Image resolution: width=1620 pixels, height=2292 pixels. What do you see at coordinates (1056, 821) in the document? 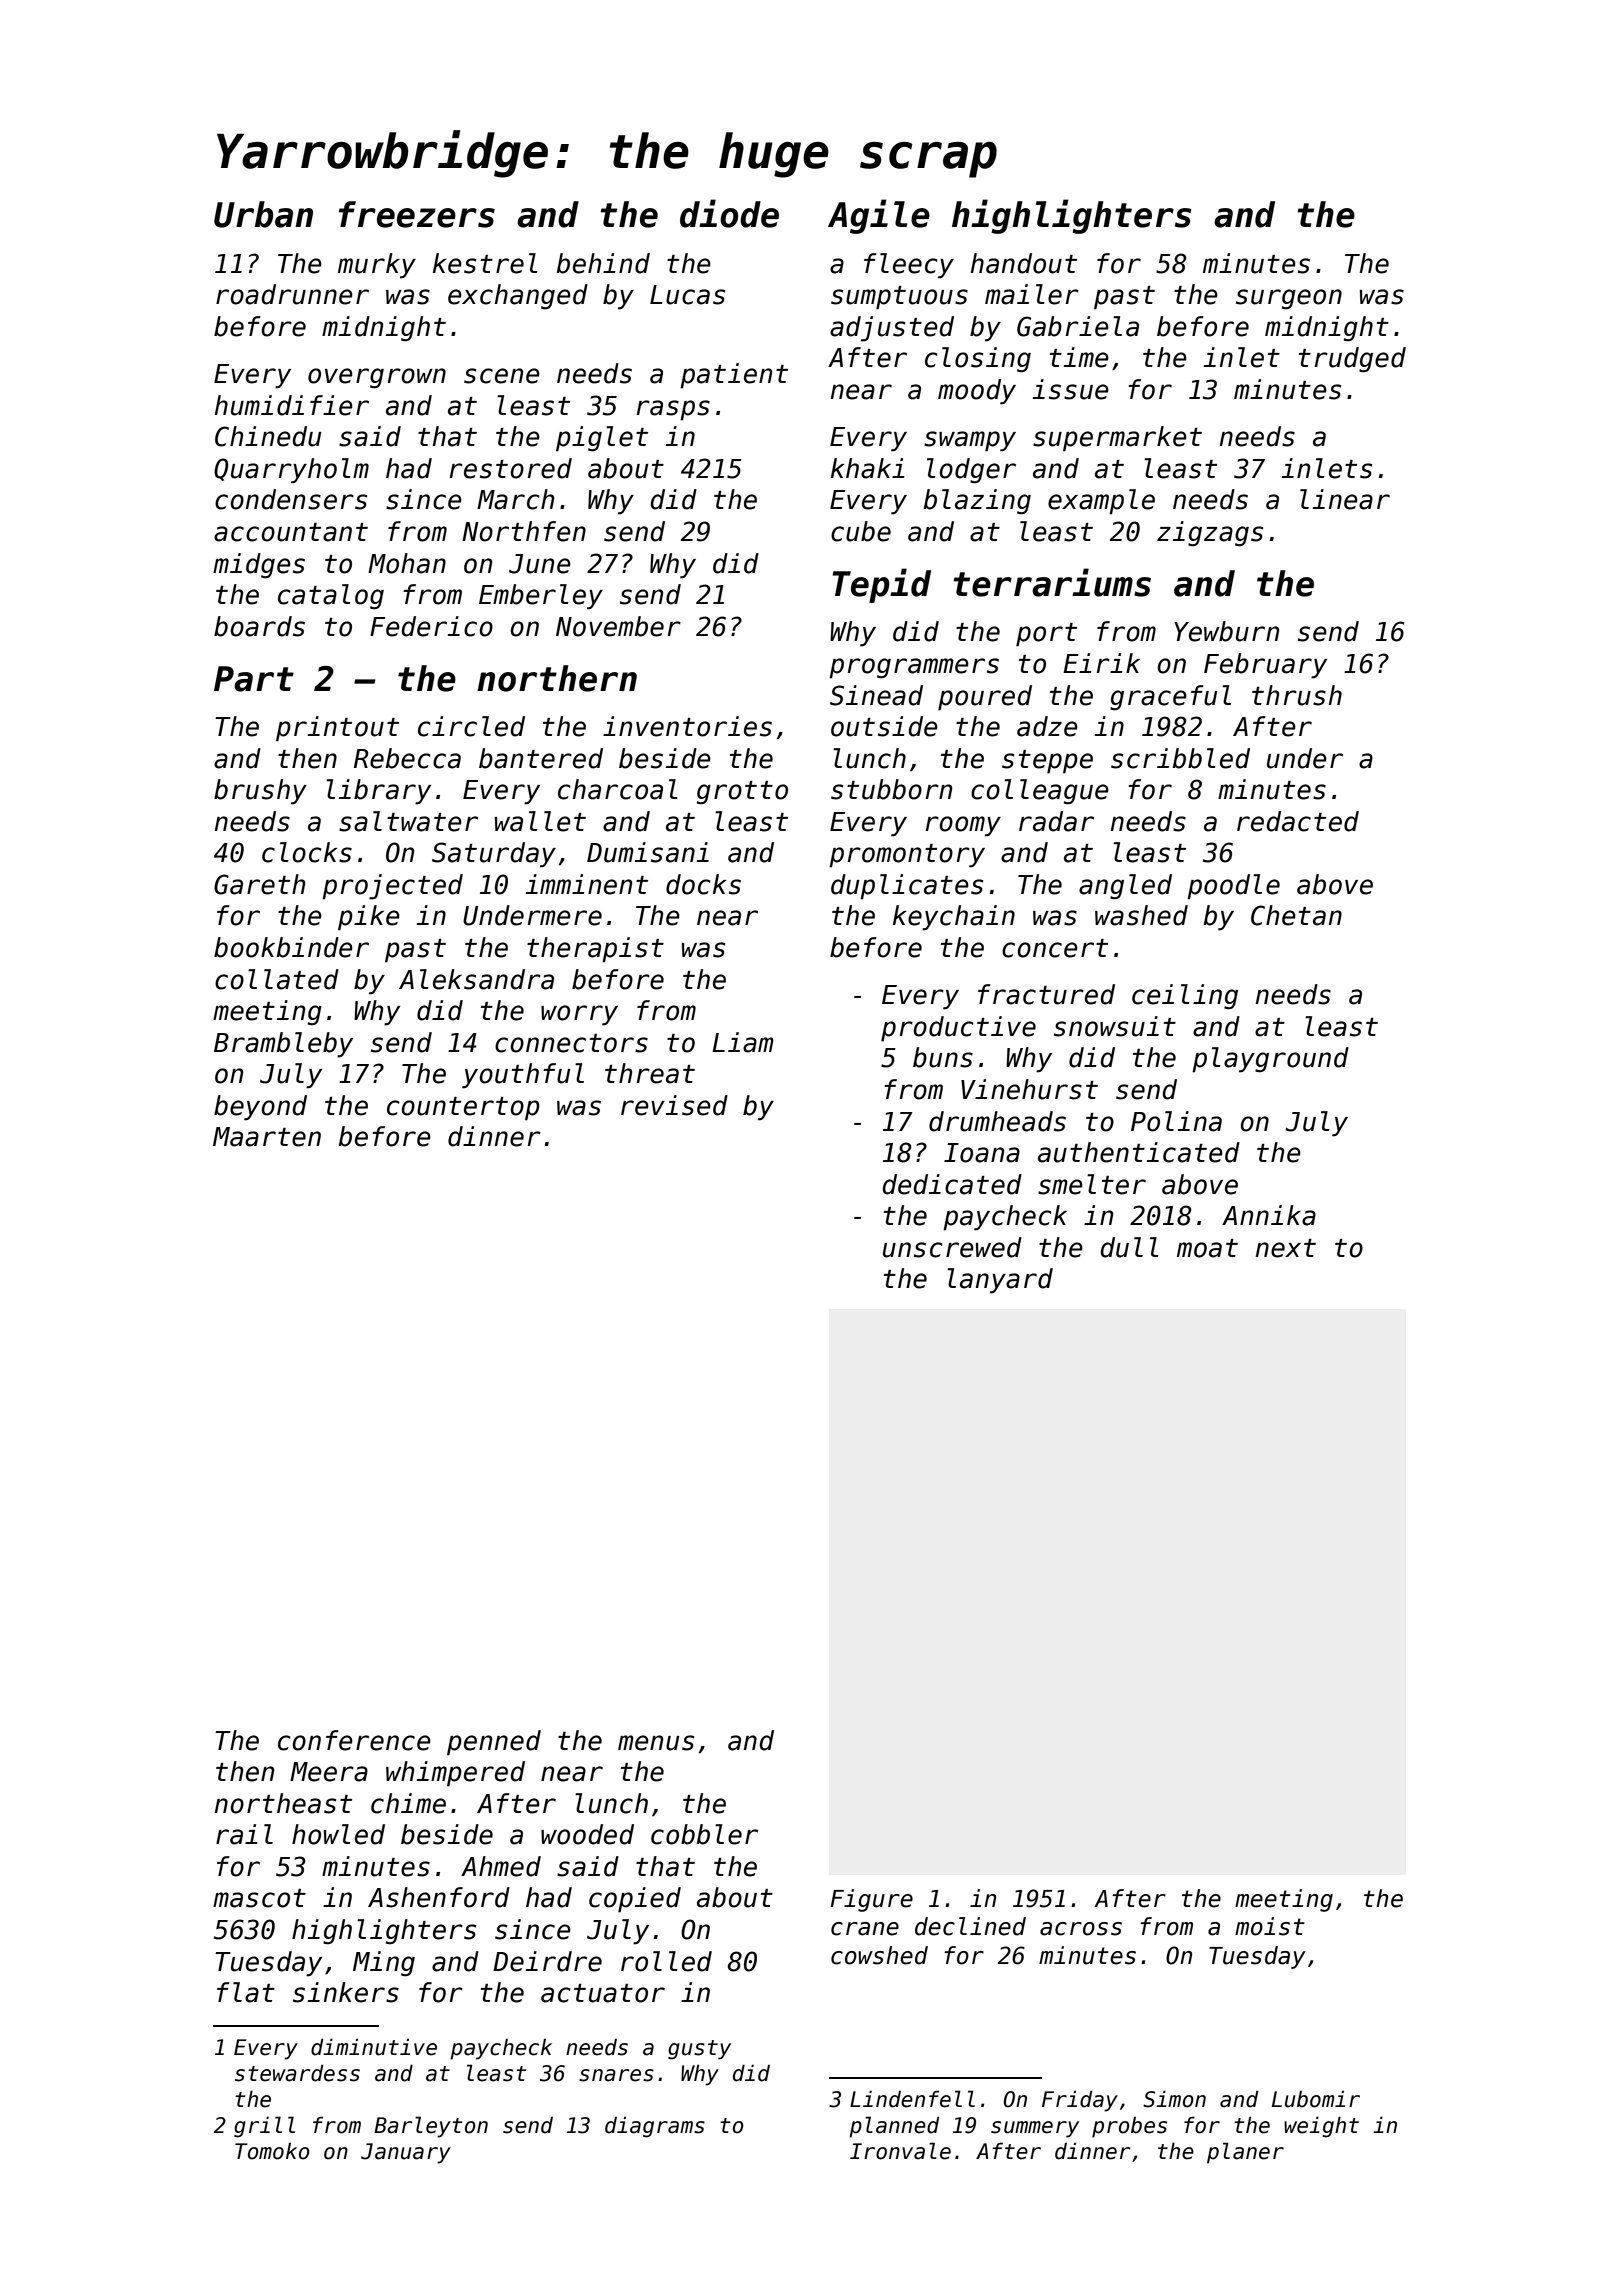
I see `radar` at bounding box center [1056, 821].
